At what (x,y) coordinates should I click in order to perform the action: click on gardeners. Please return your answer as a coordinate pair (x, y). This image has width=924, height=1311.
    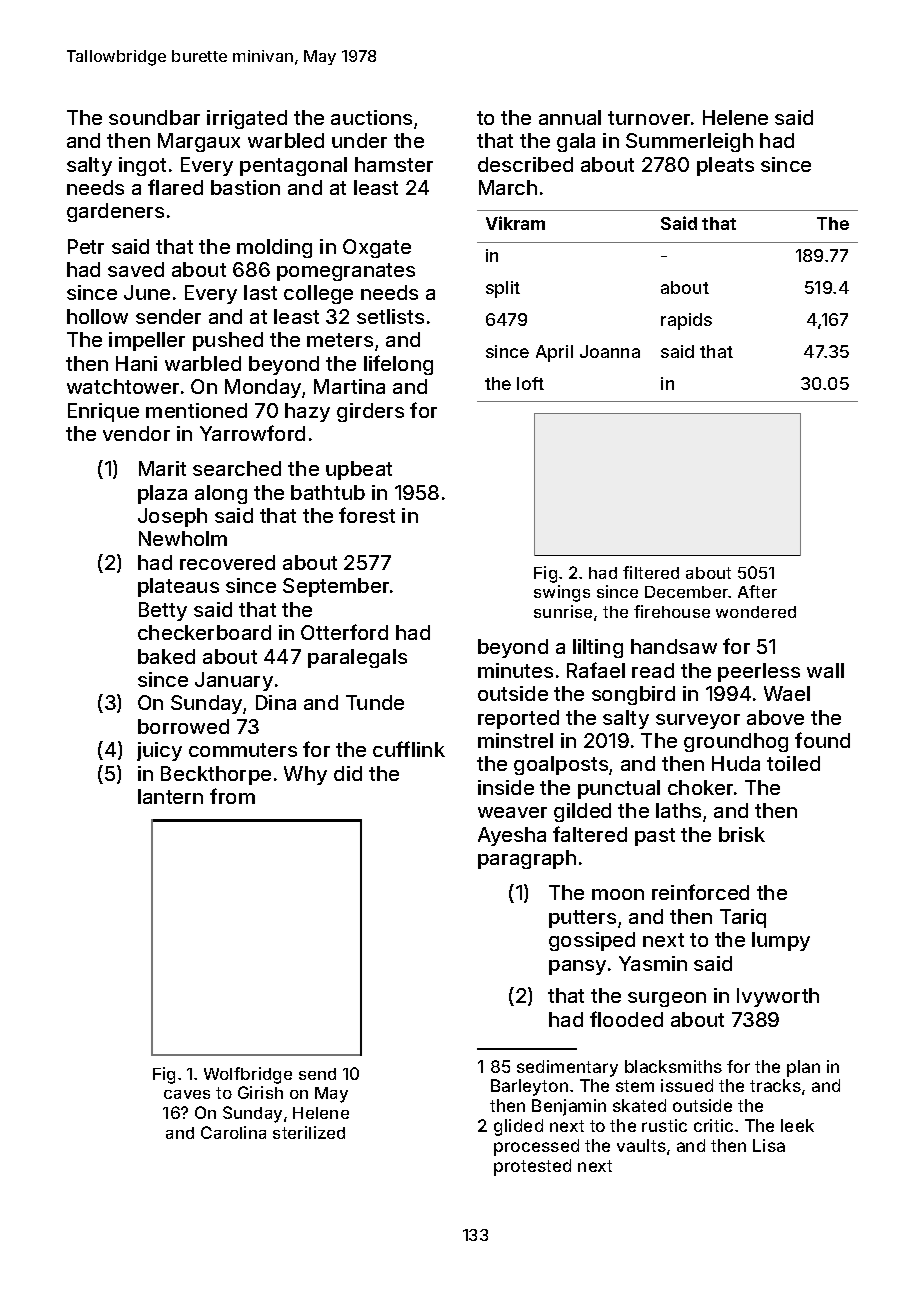
    Looking at the image, I should click on (115, 212).
